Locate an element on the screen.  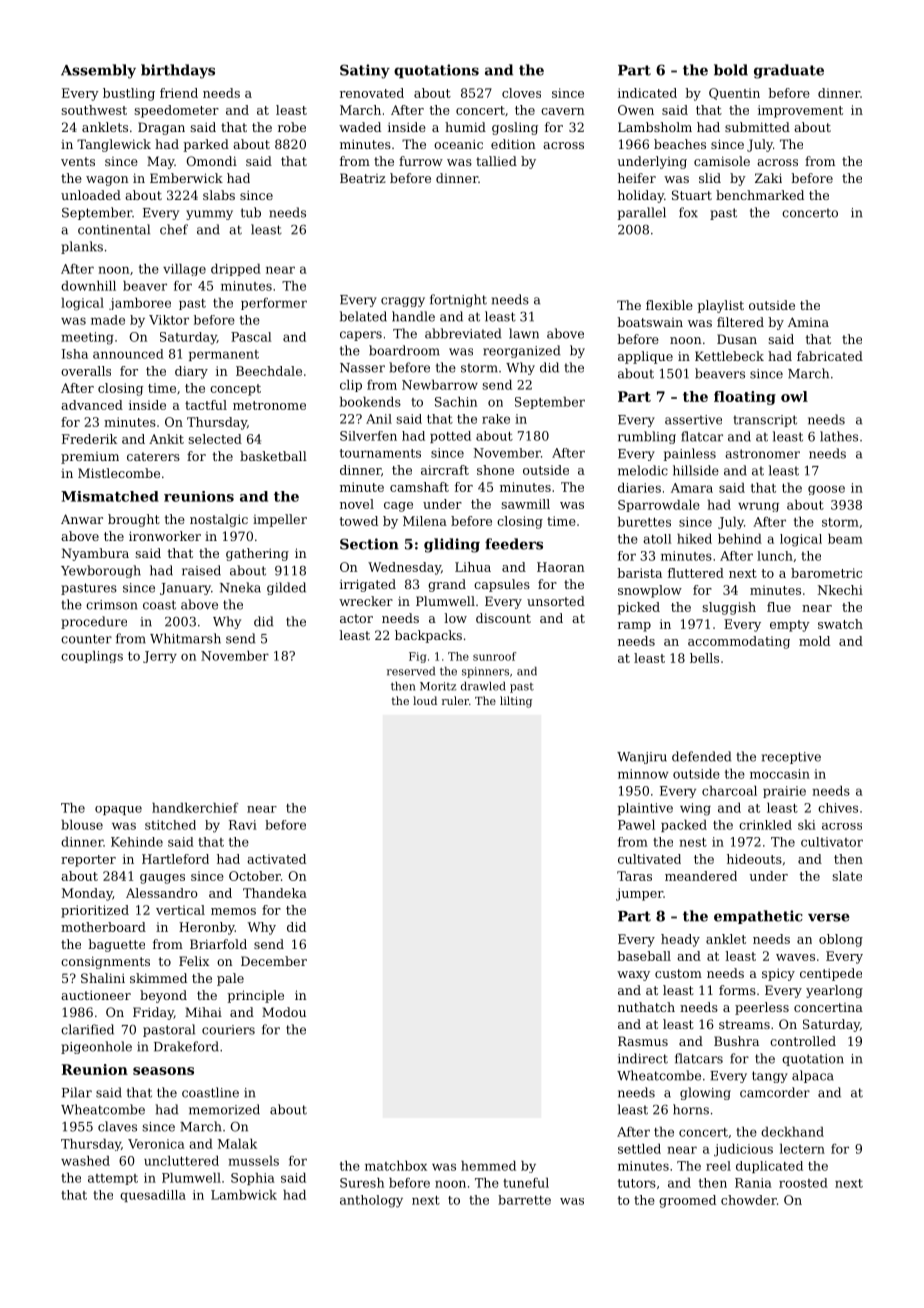
blouse is located at coordinates (82, 825).
